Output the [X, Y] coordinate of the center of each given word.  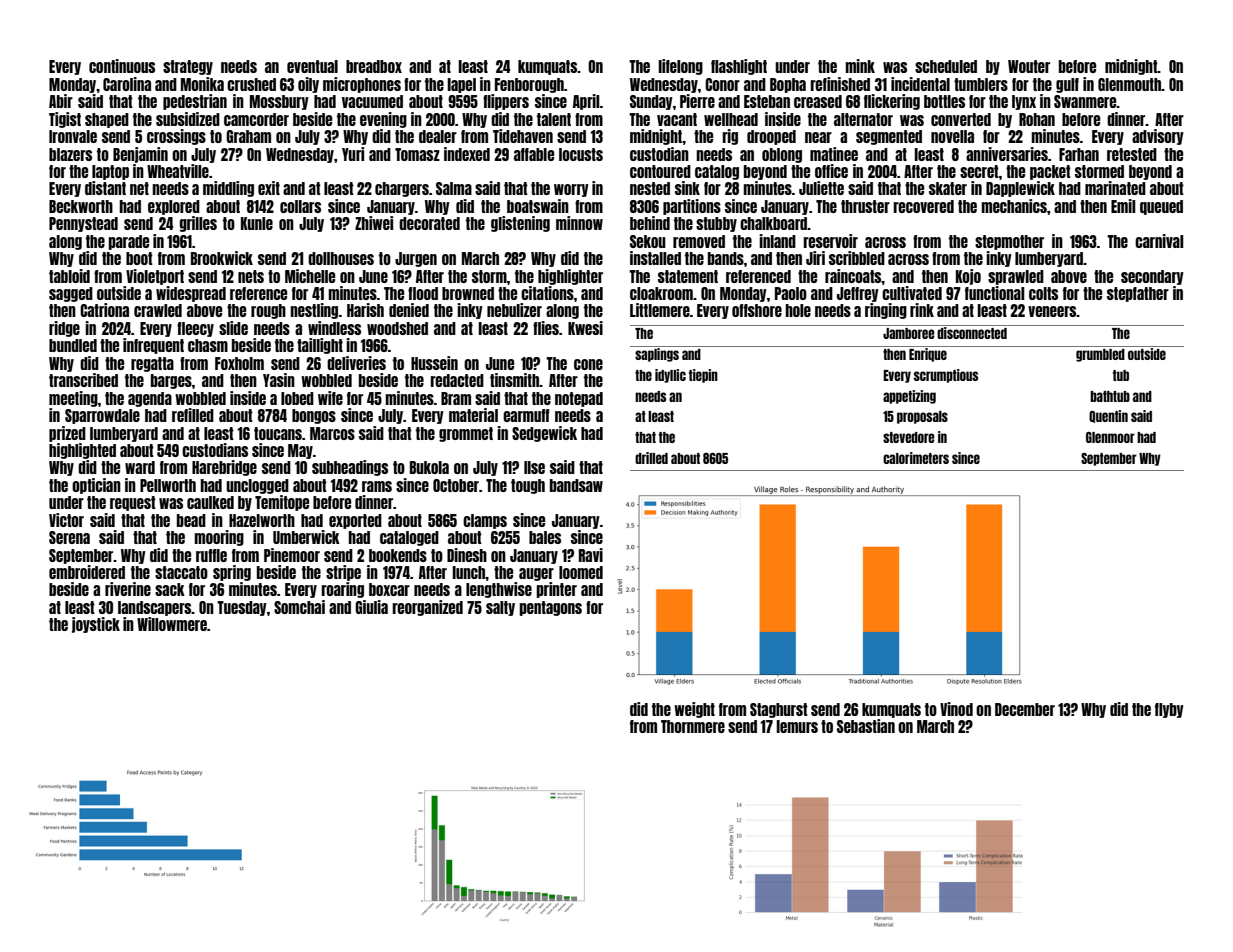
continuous [122, 66]
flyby [1169, 710]
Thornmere [693, 726]
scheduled [946, 66]
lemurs [797, 726]
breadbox [374, 66]
